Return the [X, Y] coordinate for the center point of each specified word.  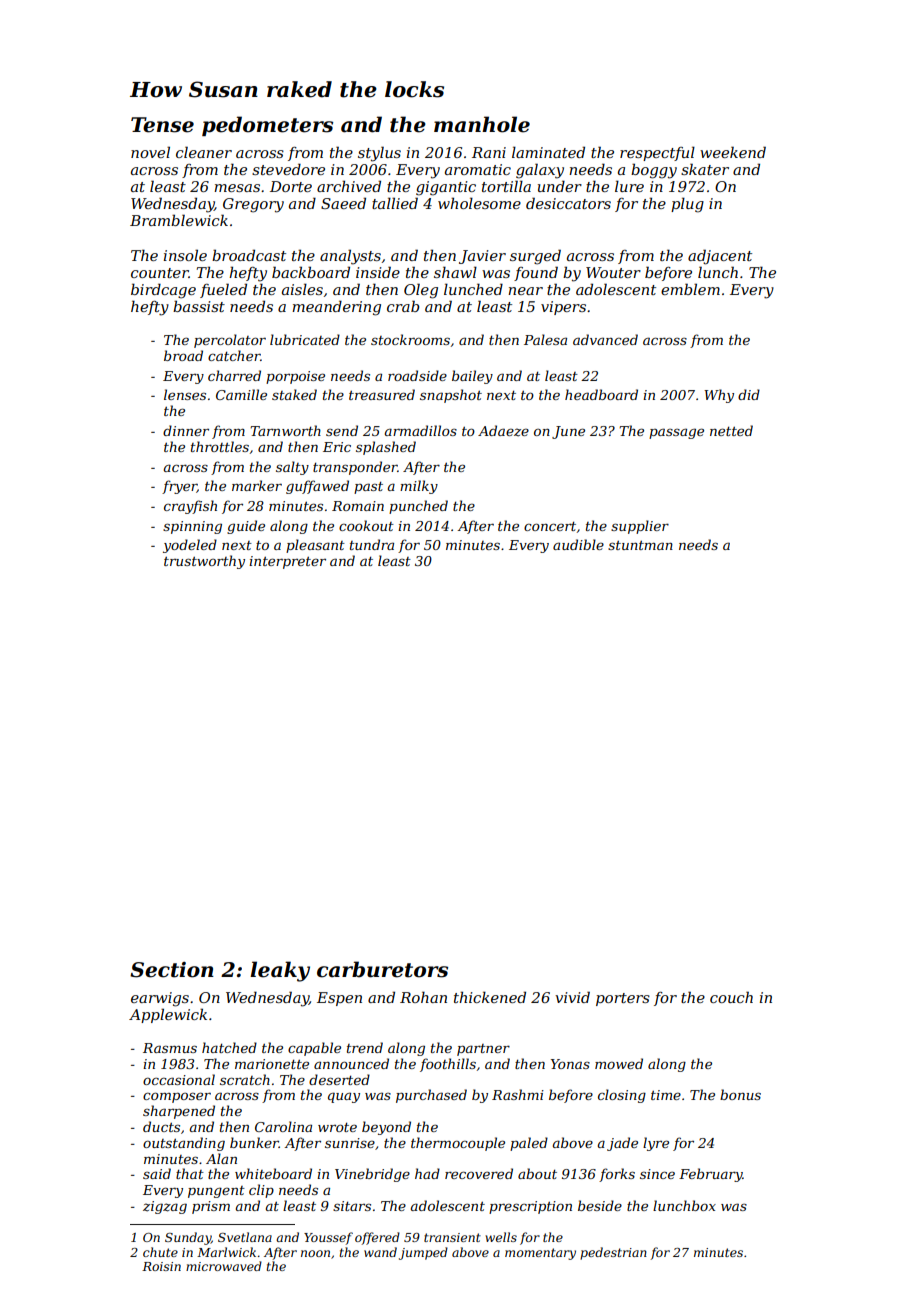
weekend [733, 152]
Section [172, 970]
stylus [379, 154]
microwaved [224, 1266]
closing [622, 1096]
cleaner [204, 152]
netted [731, 430]
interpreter [287, 562]
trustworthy [204, 562]
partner [483, 1050]
